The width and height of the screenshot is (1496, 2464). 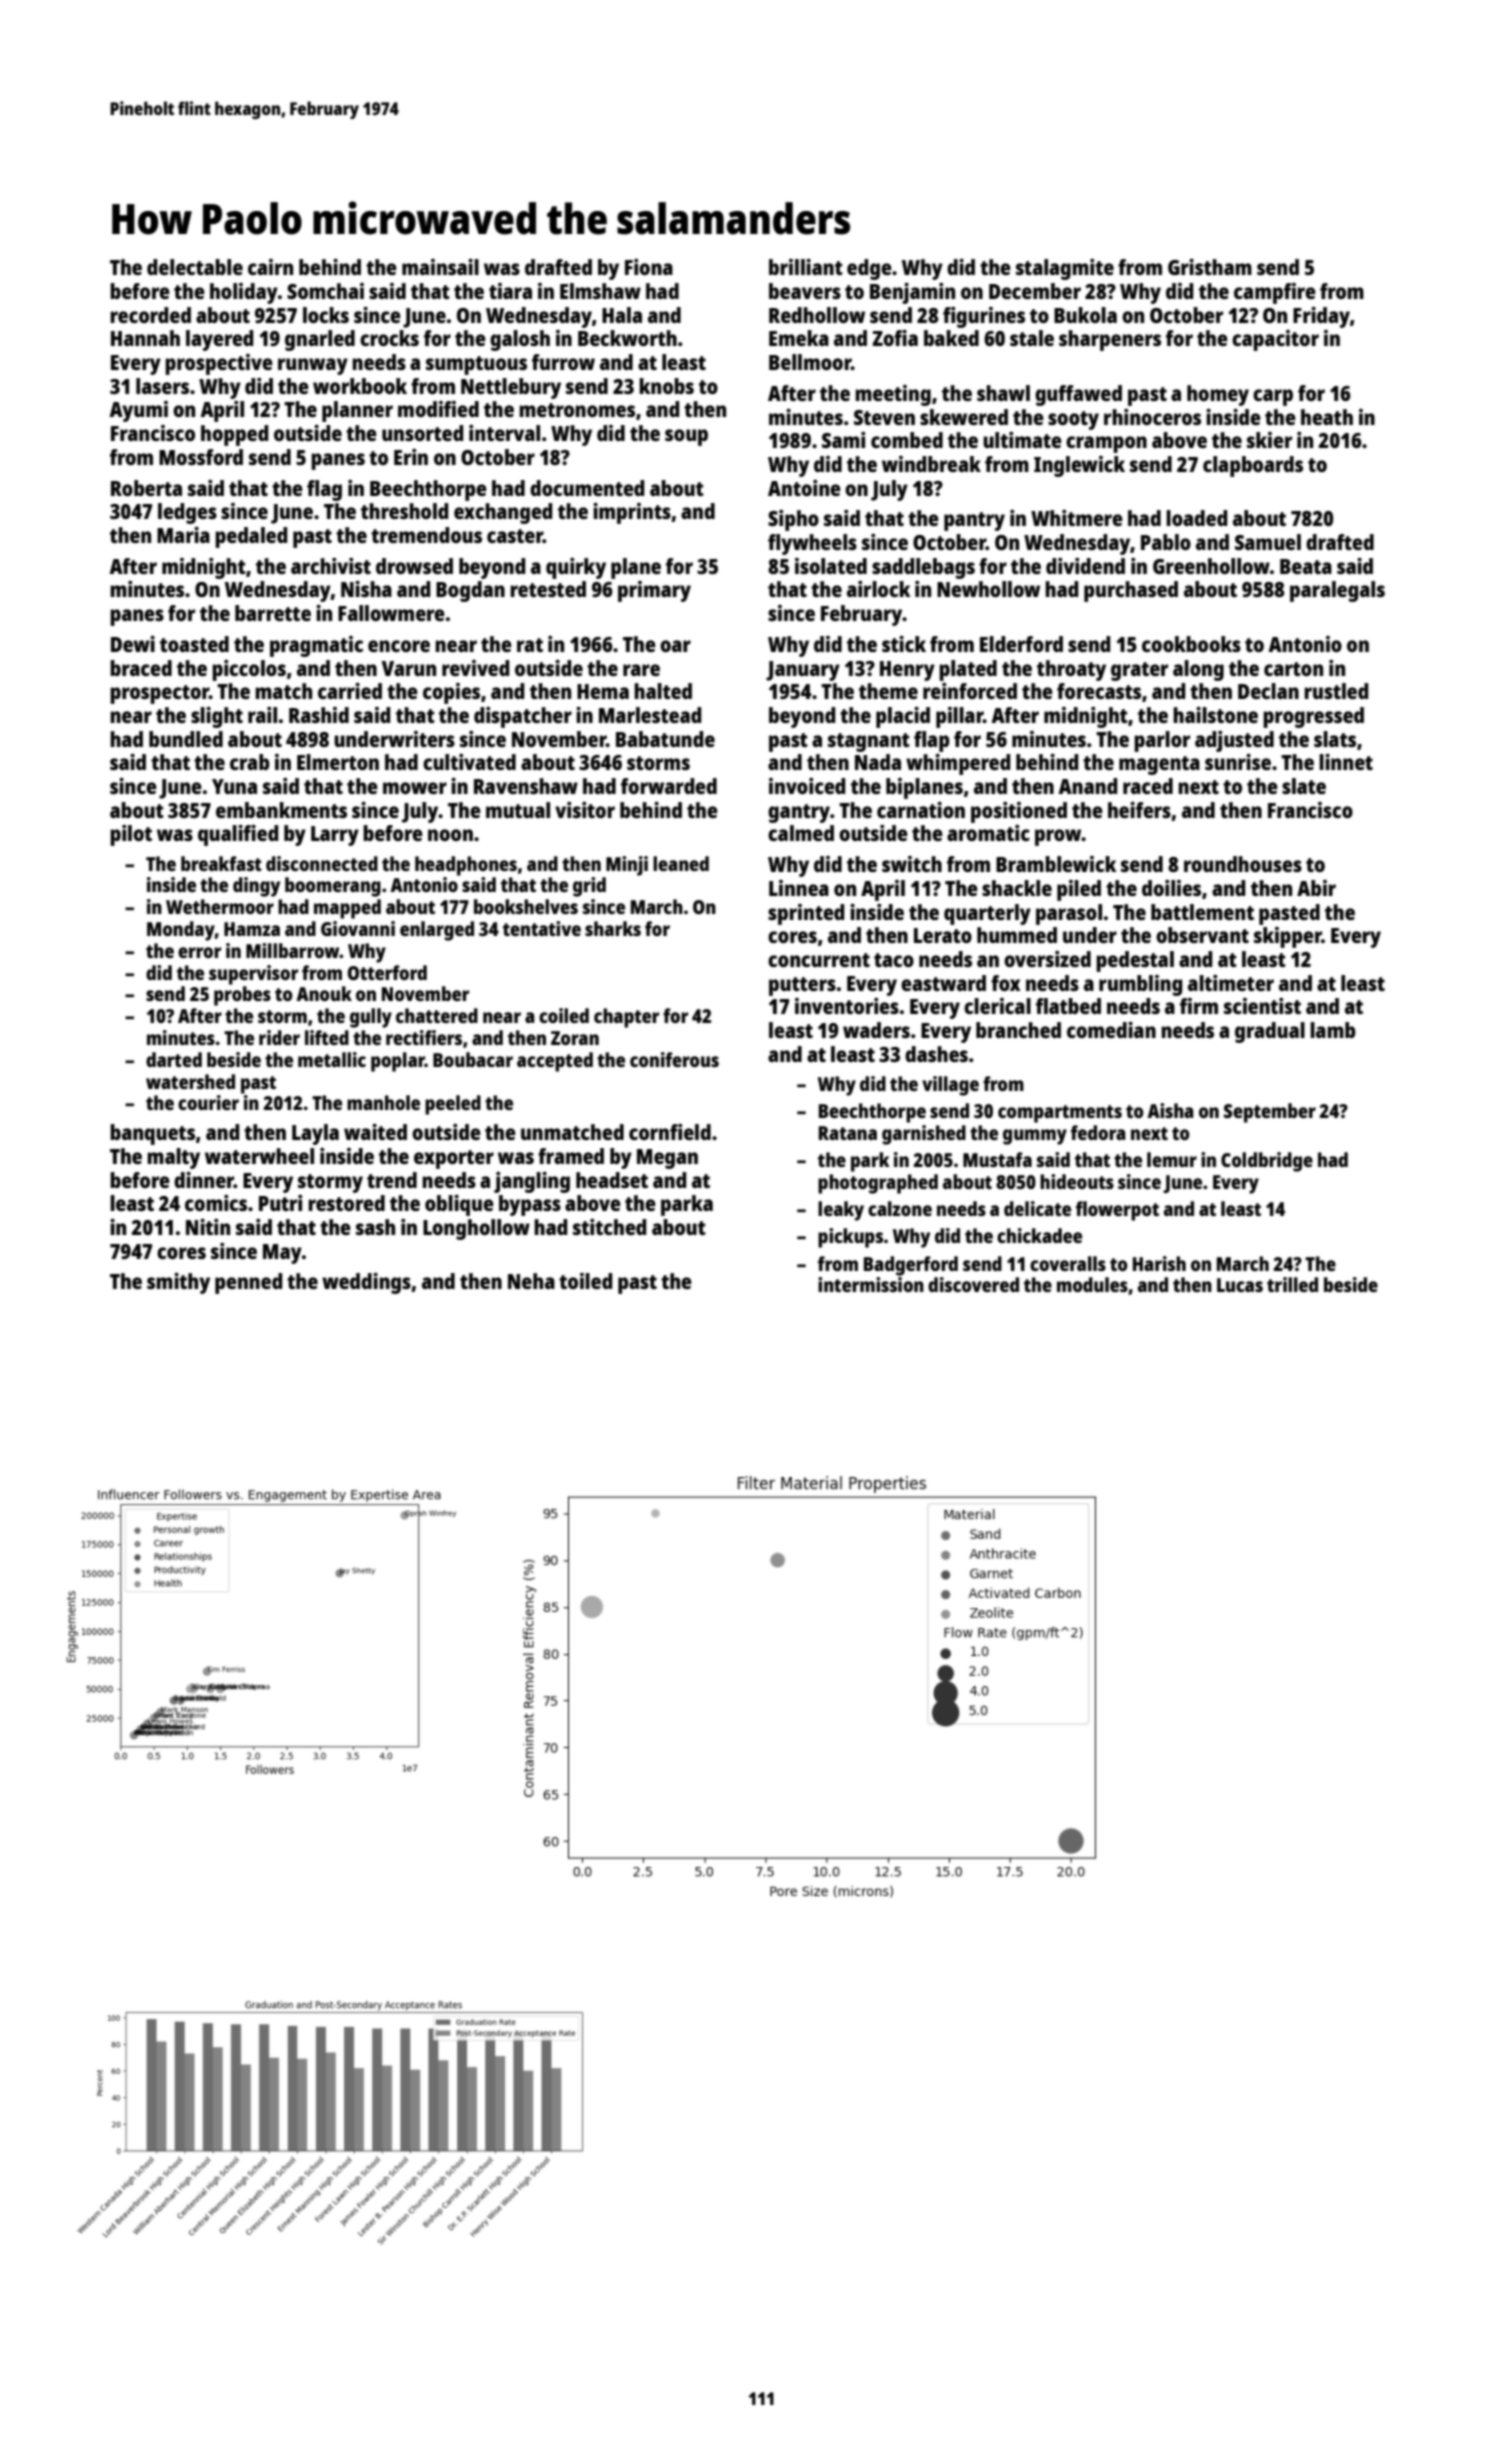 I want to click on flywheels, so click(x=812, y=544).
